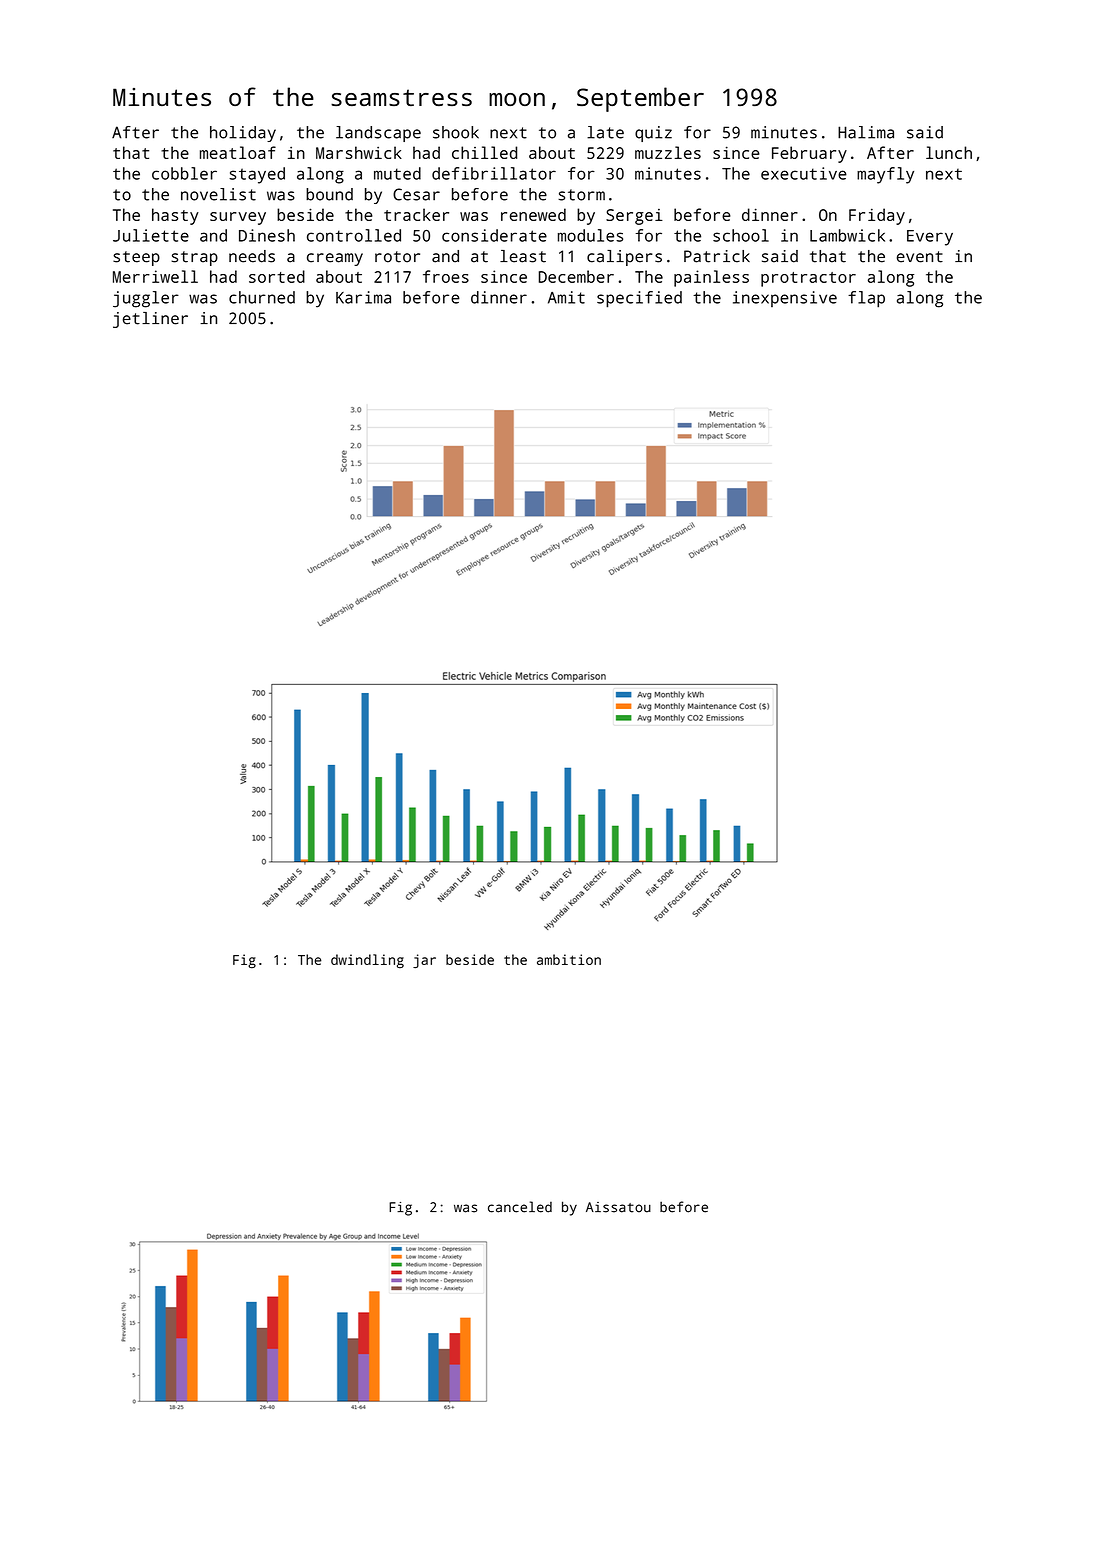  What do you see at coordinates (424, 961) in the screenshot?
I see `jar` at bounding box center [424, 961].
